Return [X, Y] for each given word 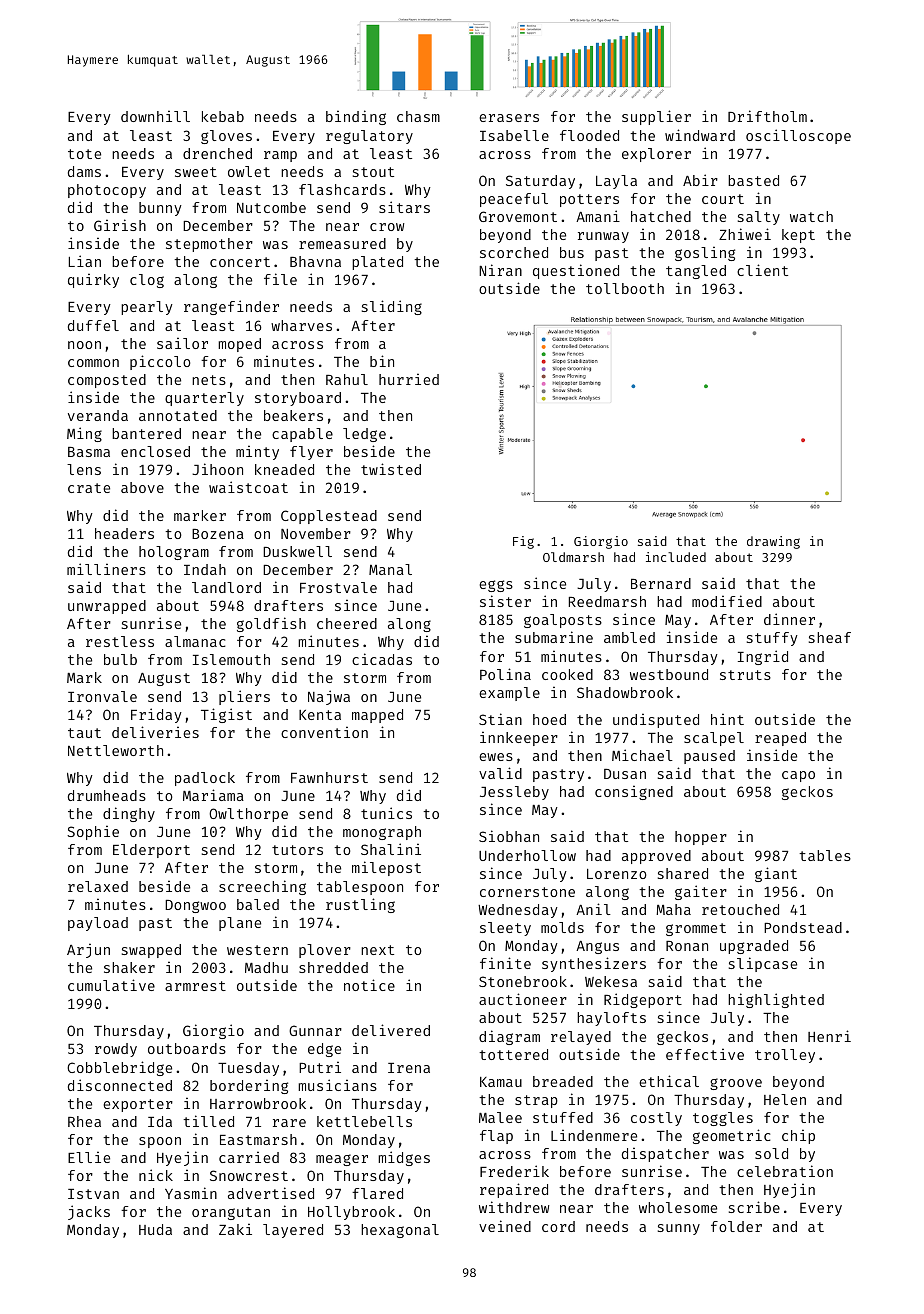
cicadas [382, 659]
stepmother [209, 245]
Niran [500, 270]
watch [811, 216]
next [377, 950]
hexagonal [400, 1231]
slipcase [763, 964]
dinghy [129, 814]
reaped [780, 739]
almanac [195, 641]
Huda [155, 1229]
